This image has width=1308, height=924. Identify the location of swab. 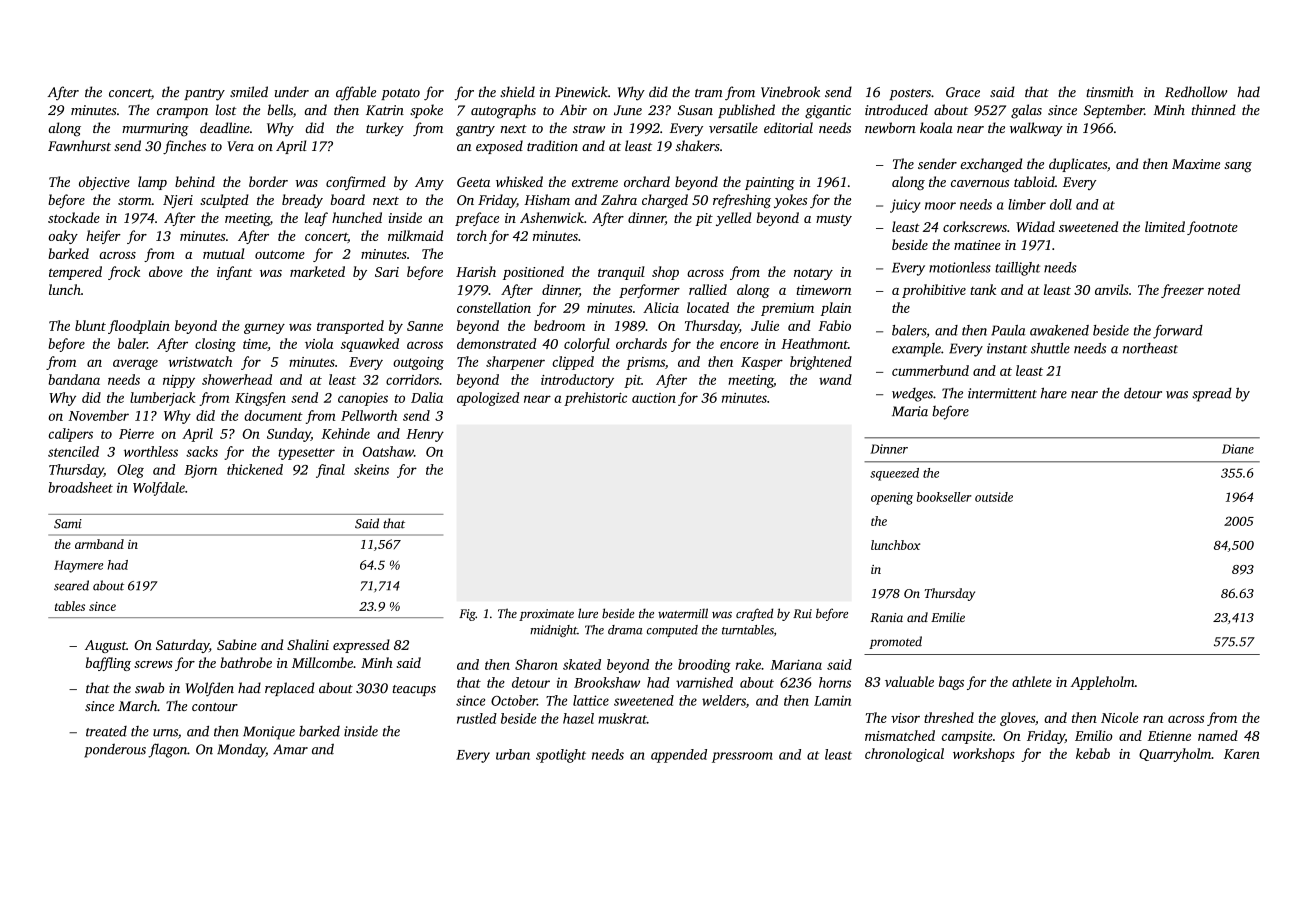
(149, 687).
